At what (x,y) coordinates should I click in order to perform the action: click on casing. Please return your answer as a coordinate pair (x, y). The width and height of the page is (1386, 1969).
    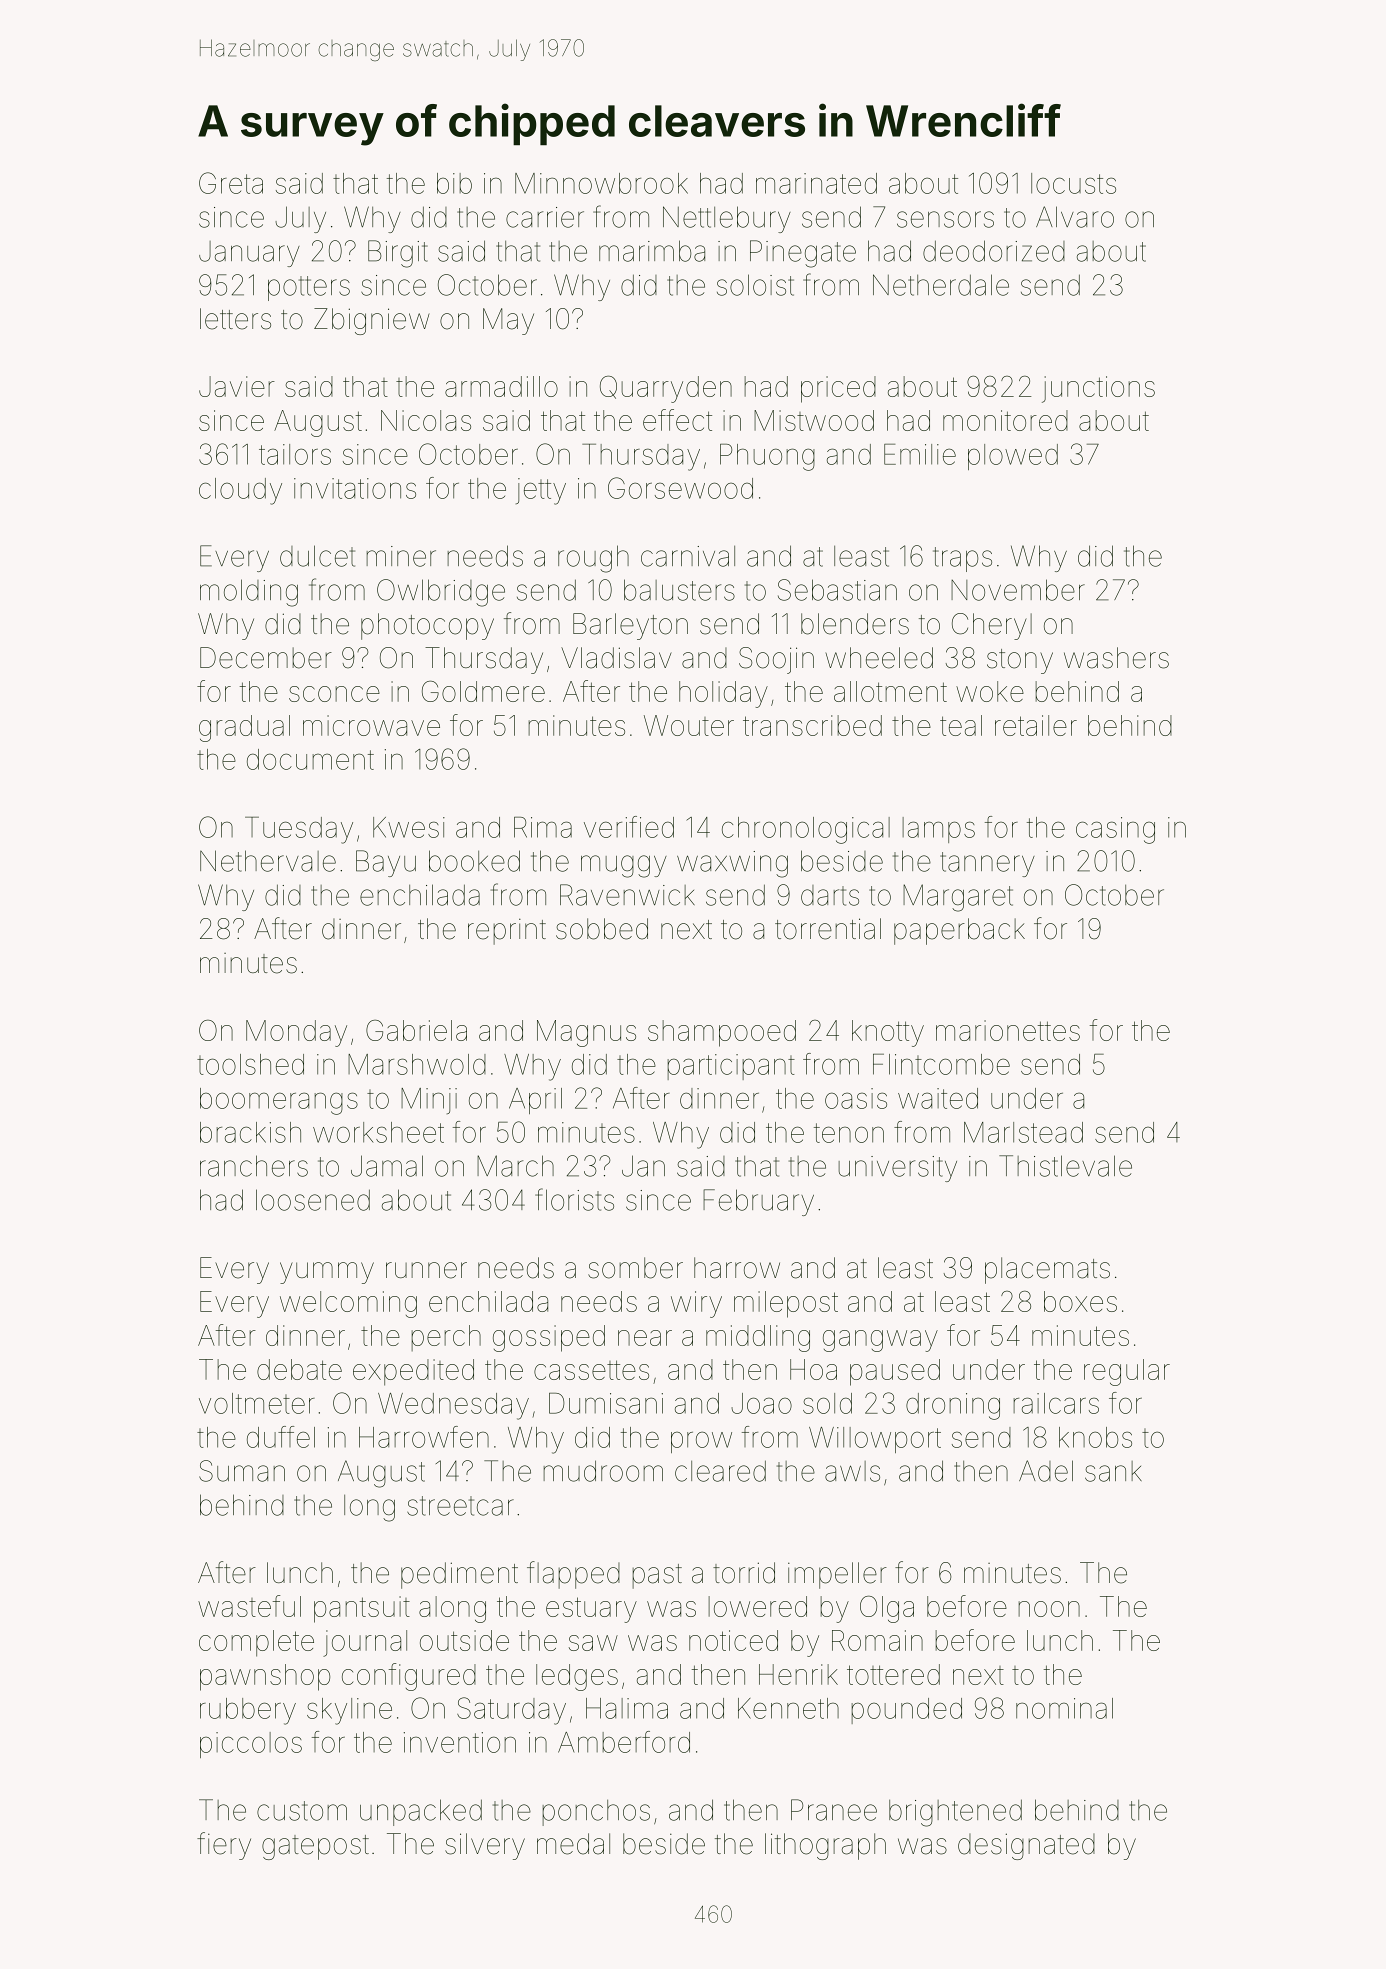
    Looking at the image, I should click on (1115, 830).
